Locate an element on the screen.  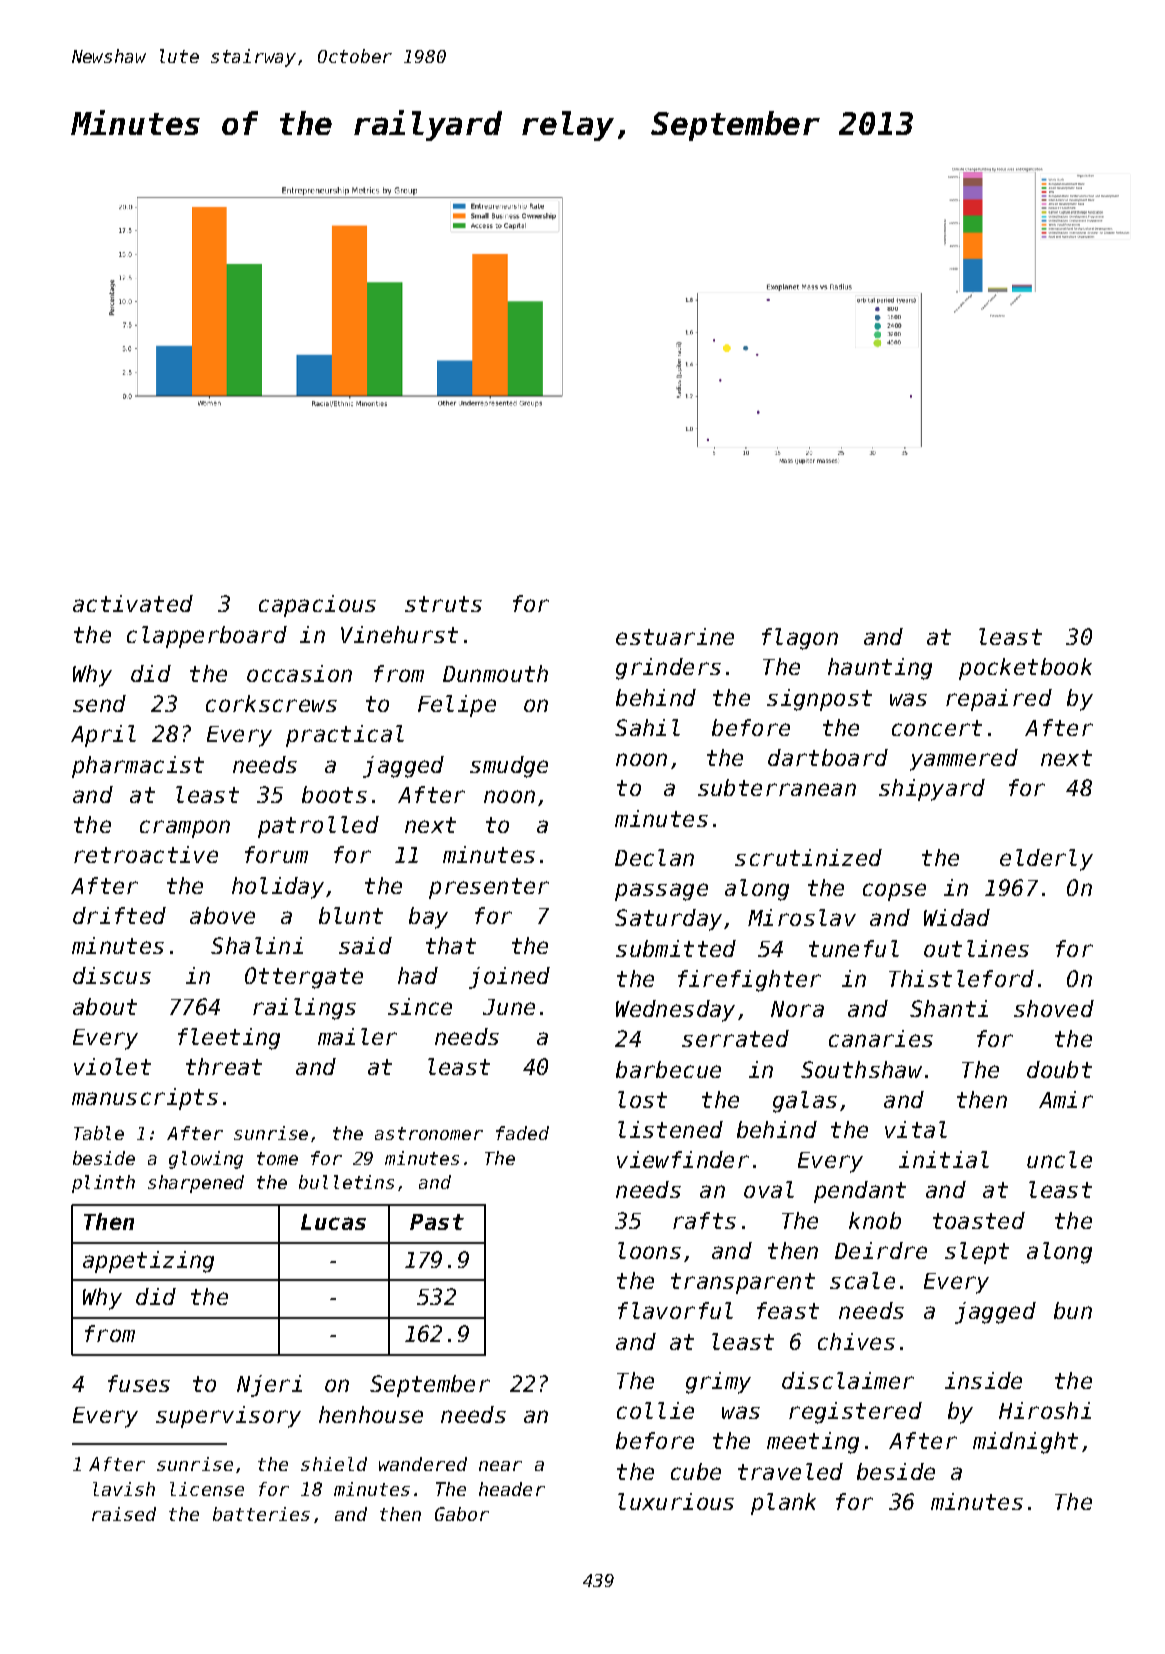
astronomer is located at coordinates (429, 1133).
